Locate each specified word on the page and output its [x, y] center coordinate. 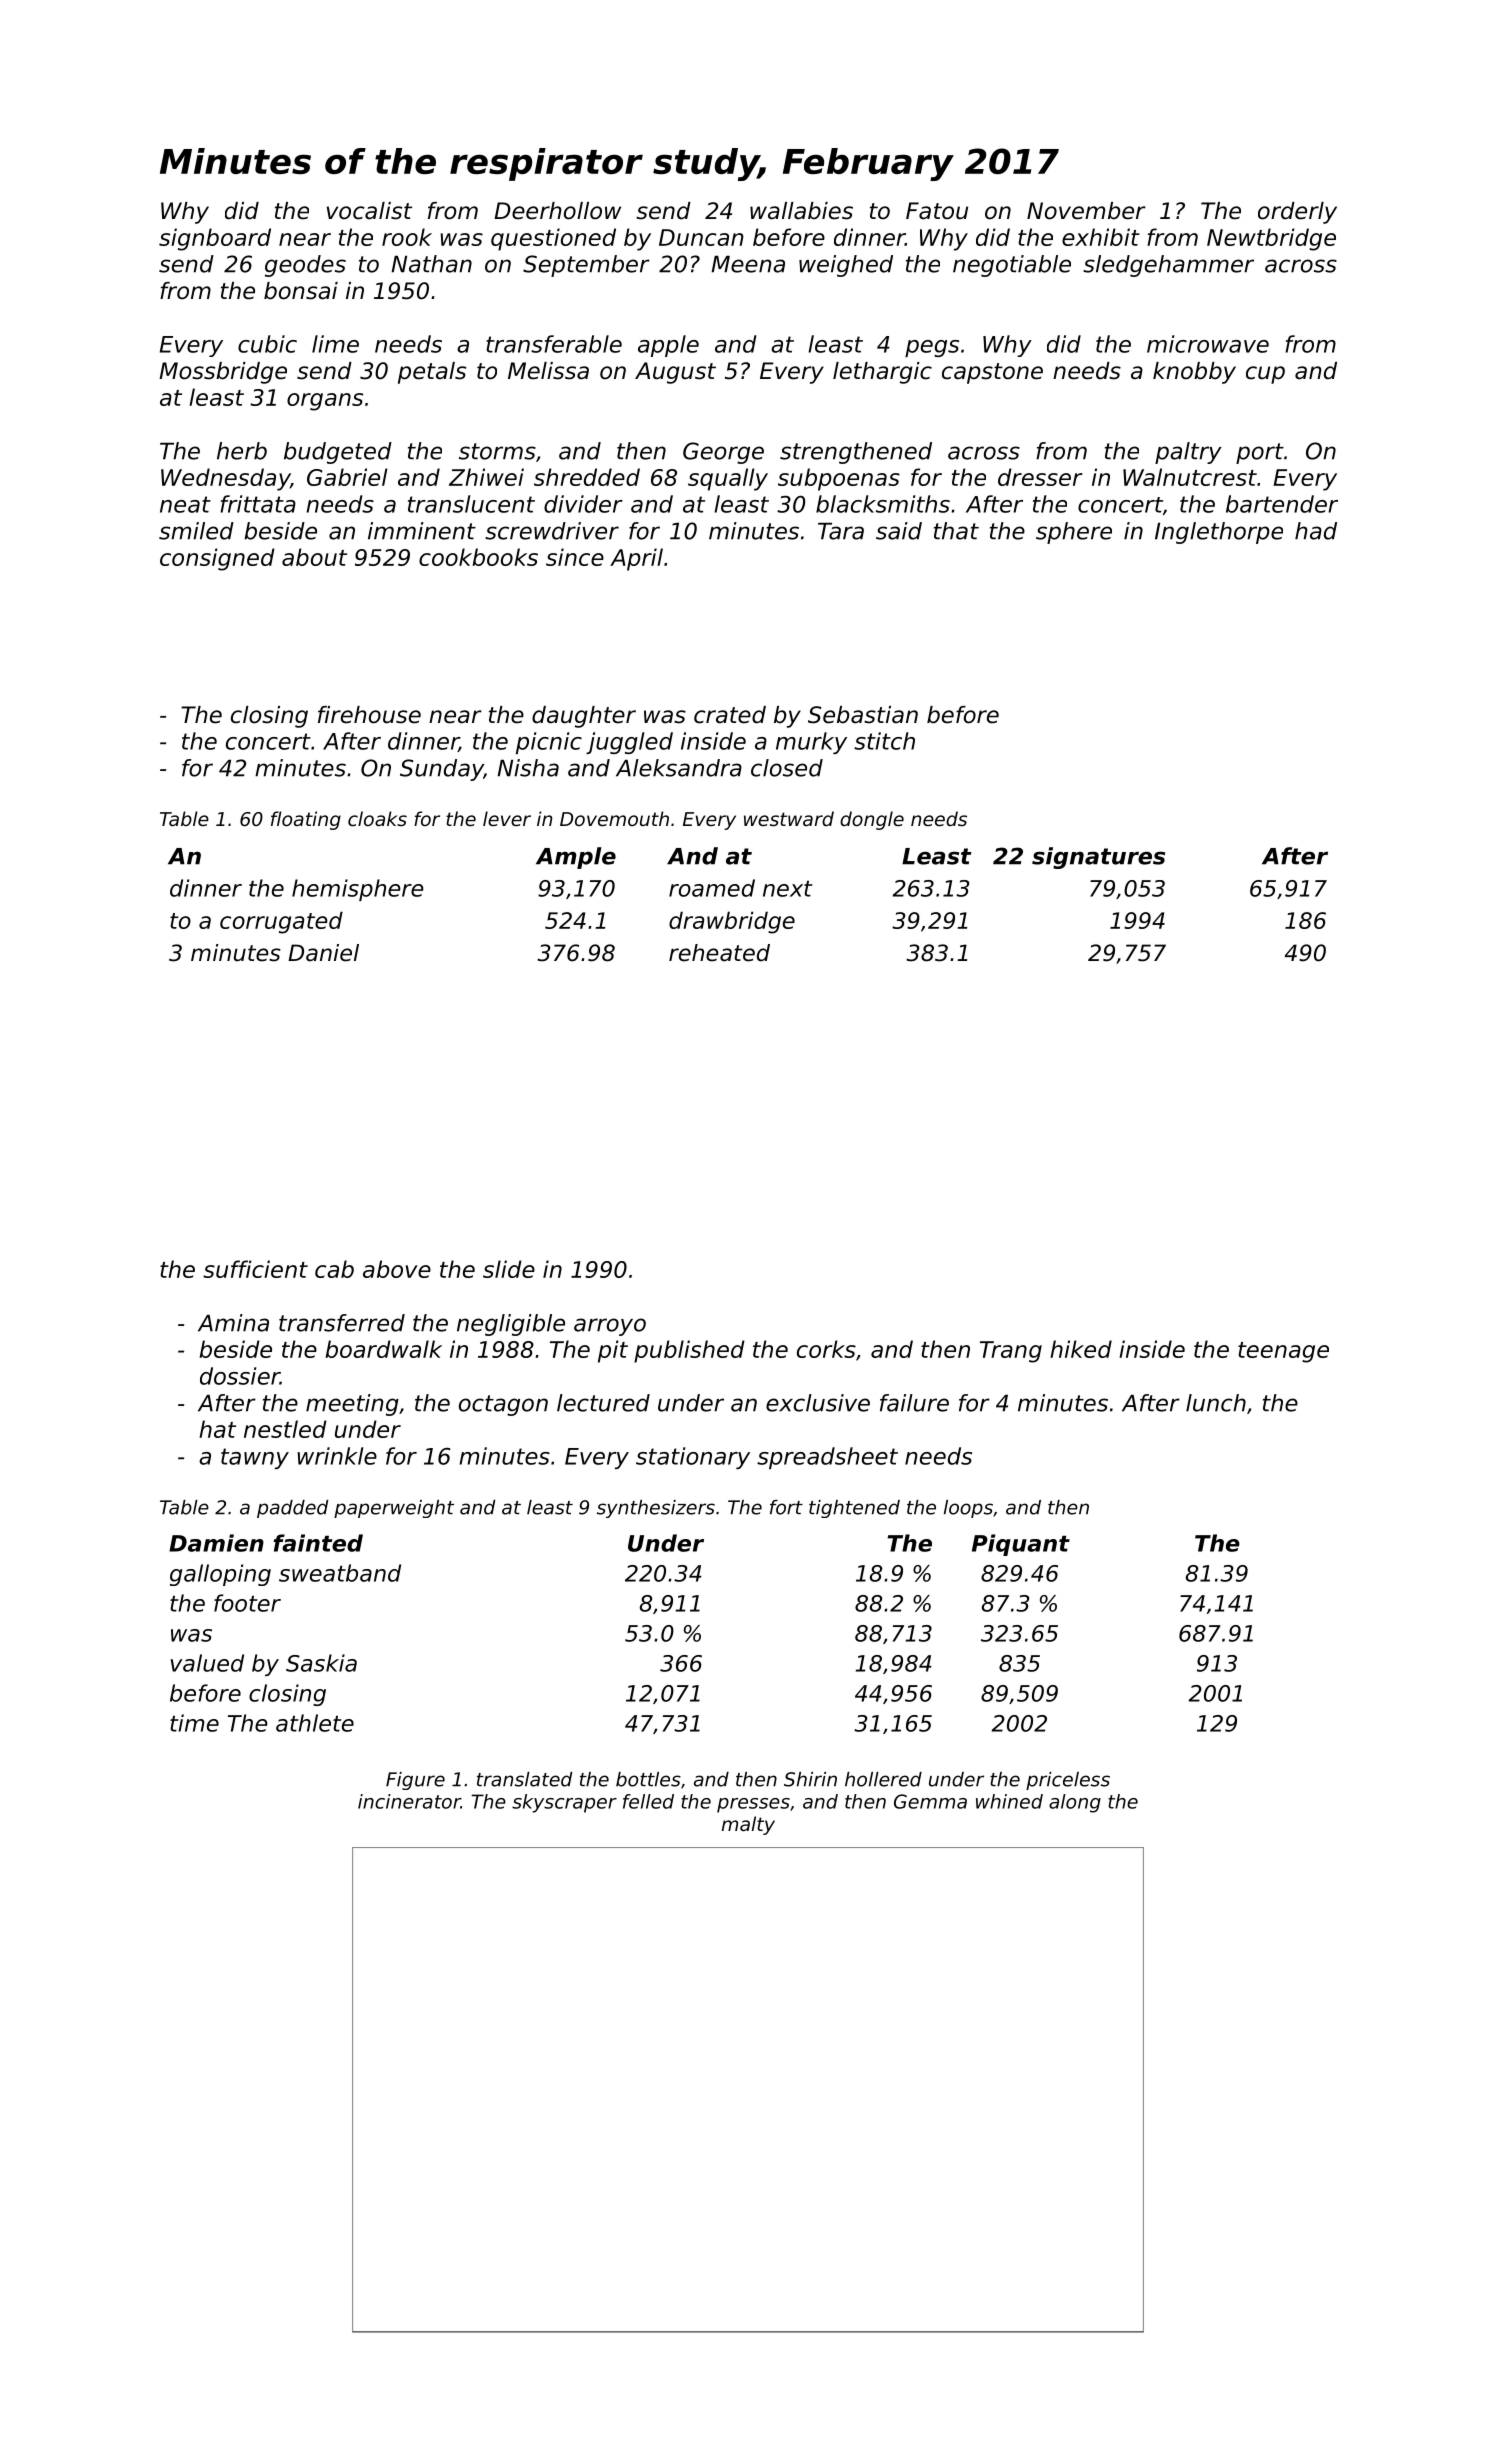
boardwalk [383, 1349]
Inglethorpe [1219, 533]
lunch [1216, 1403]
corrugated [281, 922]
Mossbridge [223, 373]
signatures [1098, 858]
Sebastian [863, 715]
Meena [748, 264]
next [788, 889]
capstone [992, 373]
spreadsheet [827, 1458]
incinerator [409, 1801]
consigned [217, 559]
